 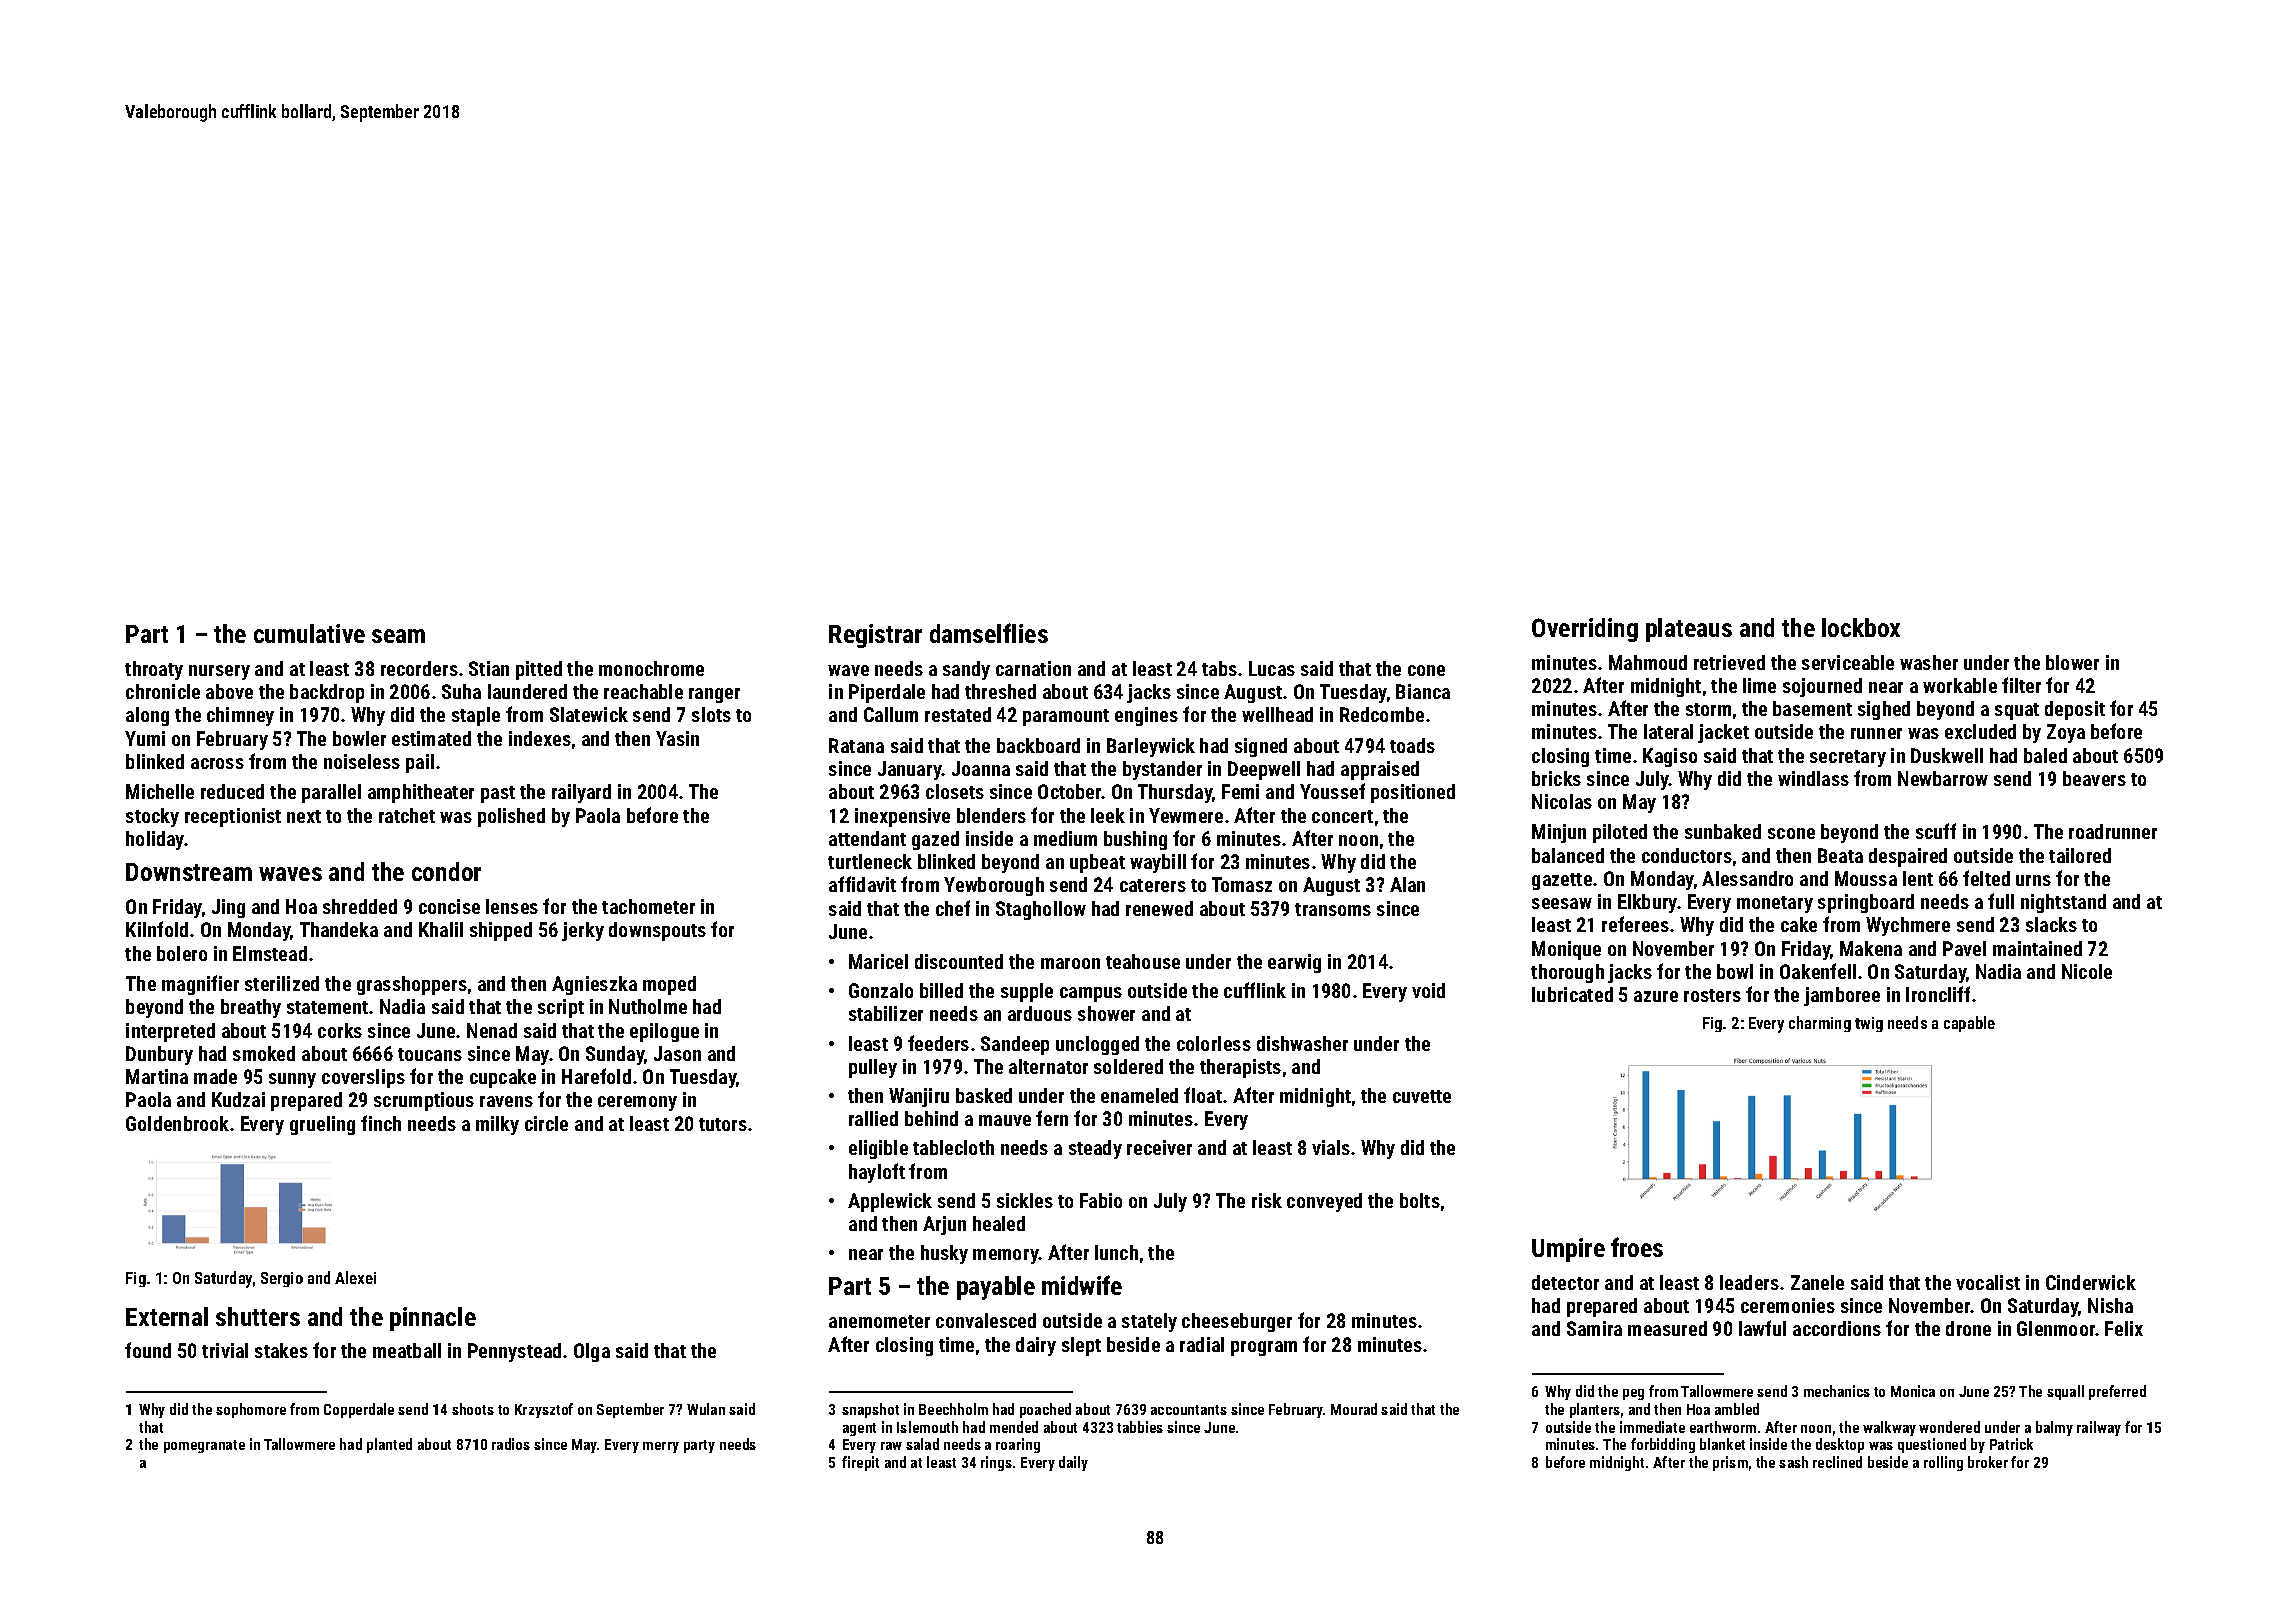 What do you see at coordinates (2063, 903) in the page?
I see `nightstand` at bounding box center [2063, 903].
